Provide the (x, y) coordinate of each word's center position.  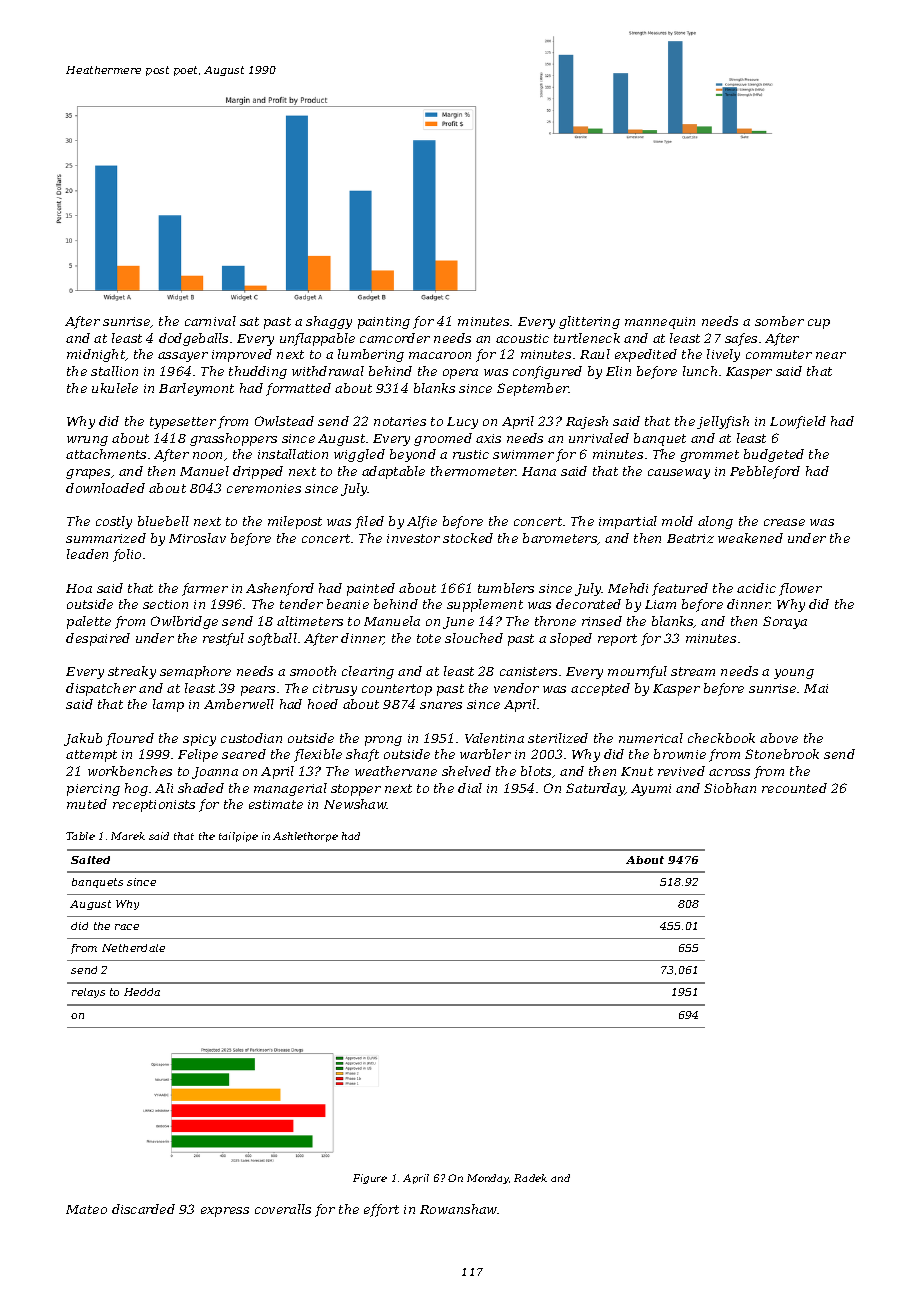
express (225, 1212)
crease (784, 522)
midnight (96, 355)
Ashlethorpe (305, 837)
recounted (794, 788)
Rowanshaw (459, 1209)
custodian (251, 738)
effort (381, 1210)
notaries (400, 421)
